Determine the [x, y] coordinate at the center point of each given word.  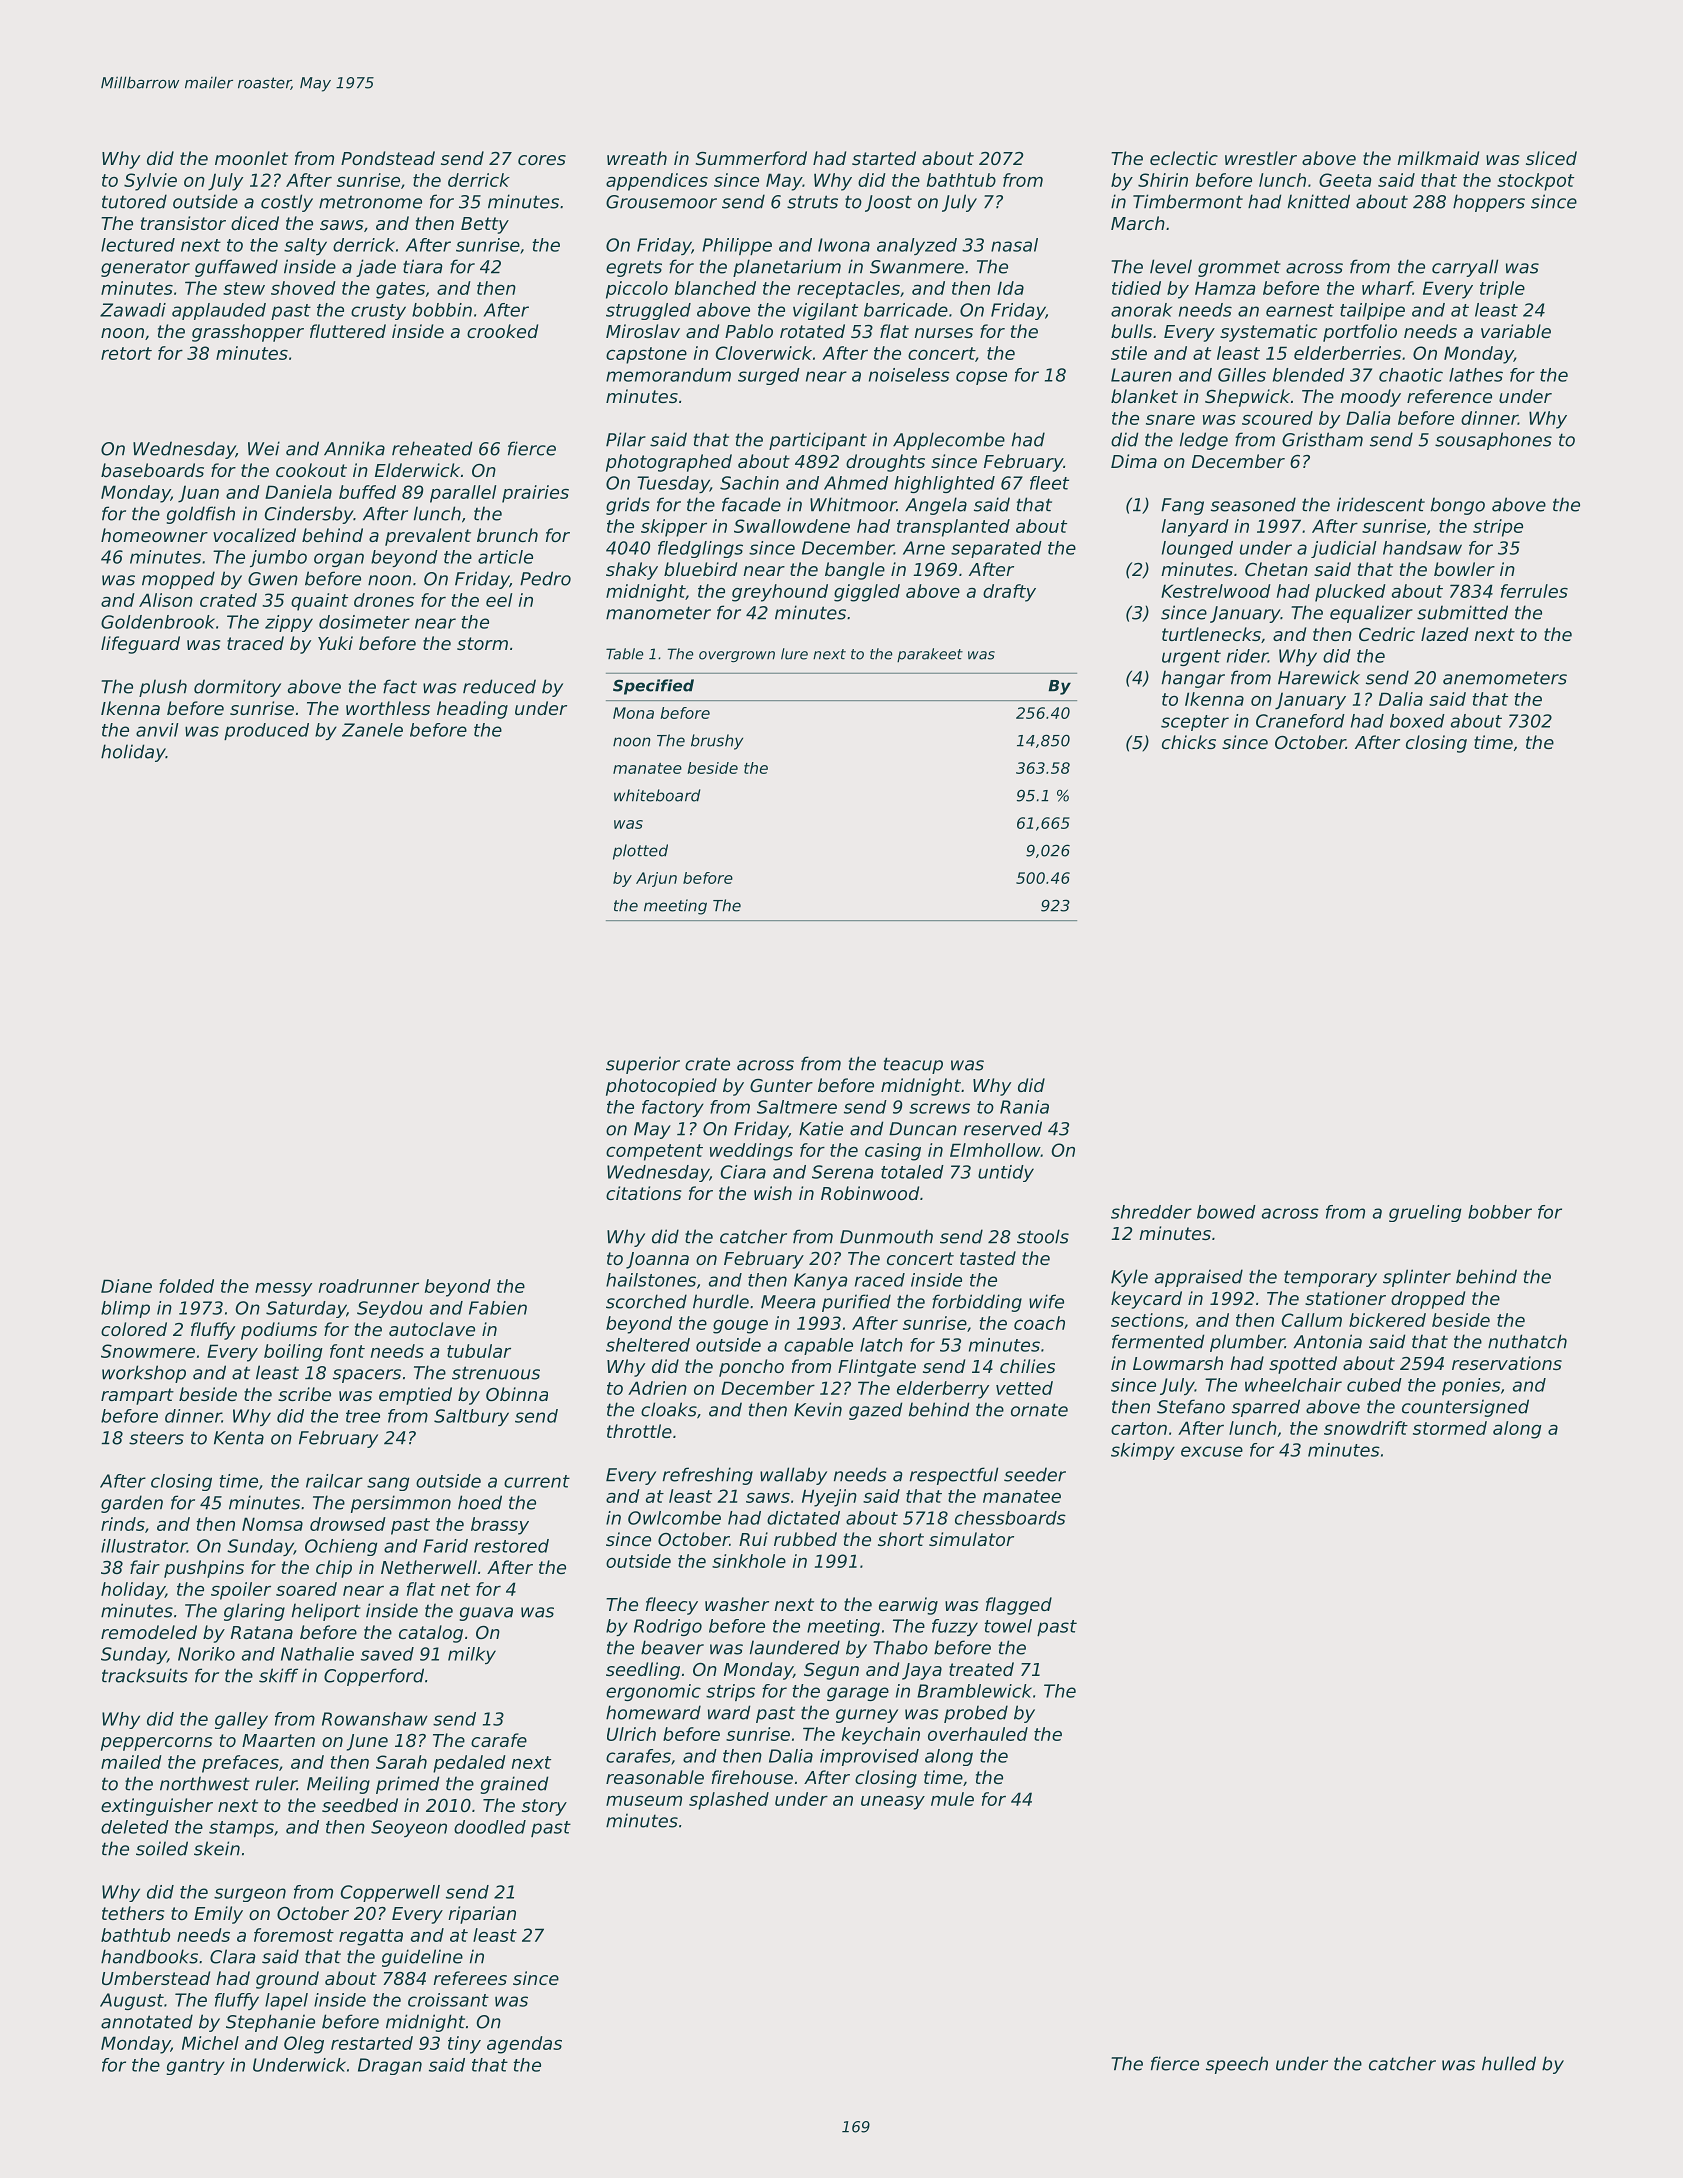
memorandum [668, 375]
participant [818, 441]
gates [400, 290]
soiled [162, 1848]
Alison [166, 600]
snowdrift [1366, 1428]
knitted [1319, 201]
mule [952, 1799]
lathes [1476, 375]
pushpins [204, 1569]
